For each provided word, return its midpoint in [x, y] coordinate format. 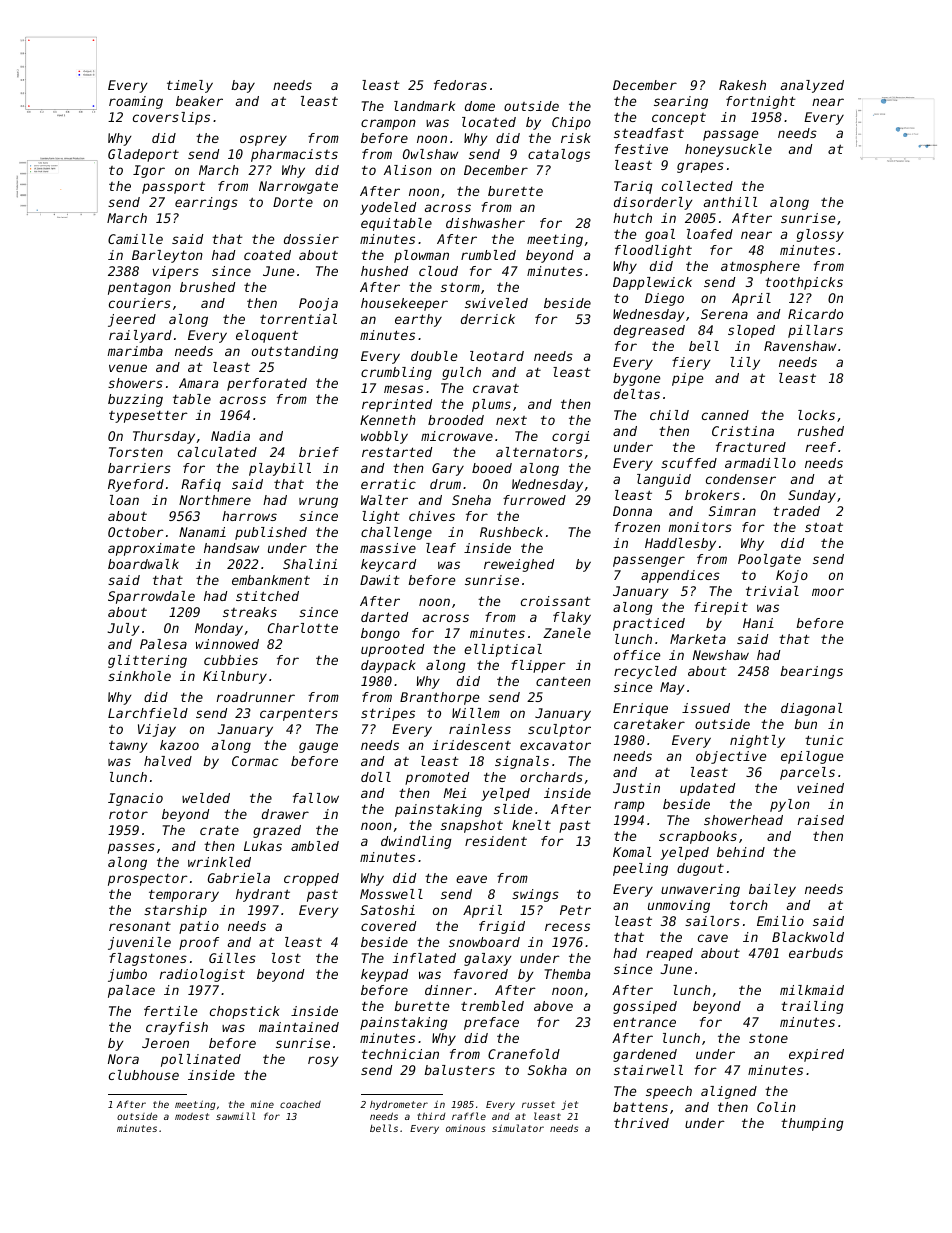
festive [641, 149]
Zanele [567, 633]
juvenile [139, 943]
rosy [323, 1061]
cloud [438, 271]
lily [745, 363]
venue [128, 368]
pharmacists [294, 155]
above [553, 1006]
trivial [772, 591]
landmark [424, 106]
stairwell [648, 1070]
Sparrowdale [151, 597]
